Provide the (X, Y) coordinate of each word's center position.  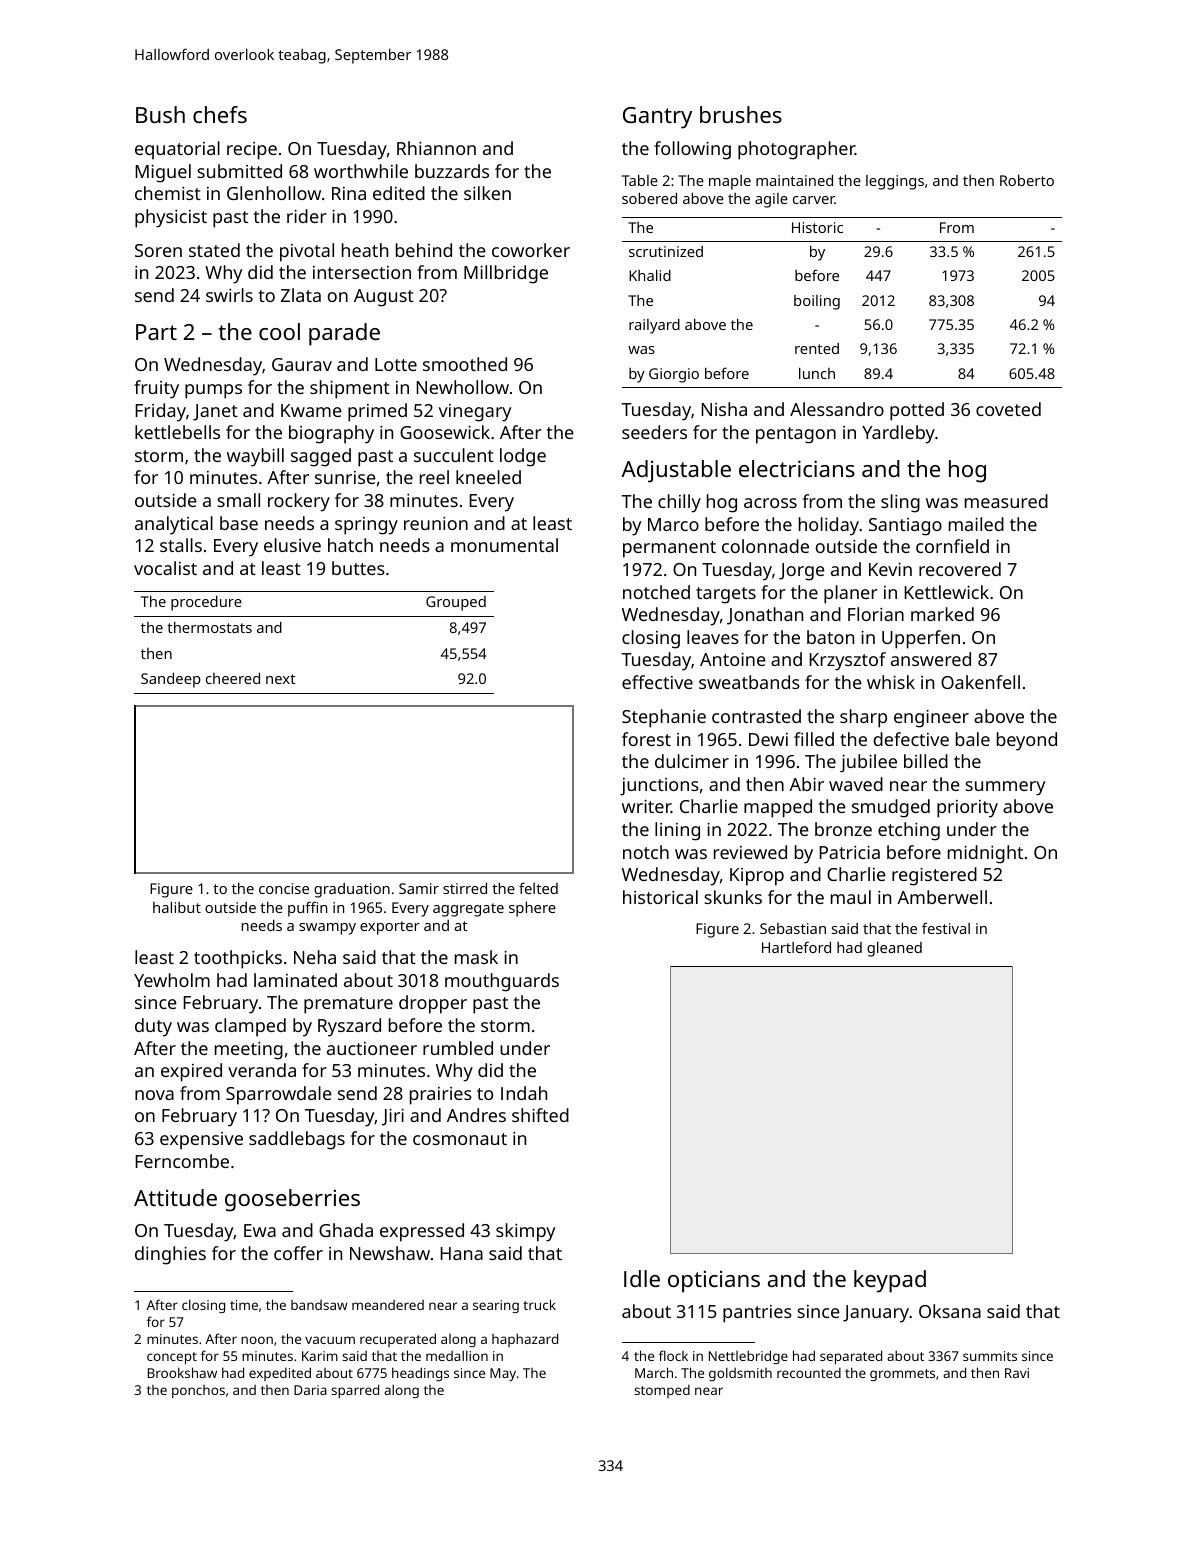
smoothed (465, 364)
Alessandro (837, 409)
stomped (662, 1391)
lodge (523, 457)
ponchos (198, 1391)
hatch (350, 545)
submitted (239, 171)
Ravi (1017, 1373)
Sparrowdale (279, 1095)
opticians (714, 1281)
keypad (890, 1281)
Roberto (1027, 180)
